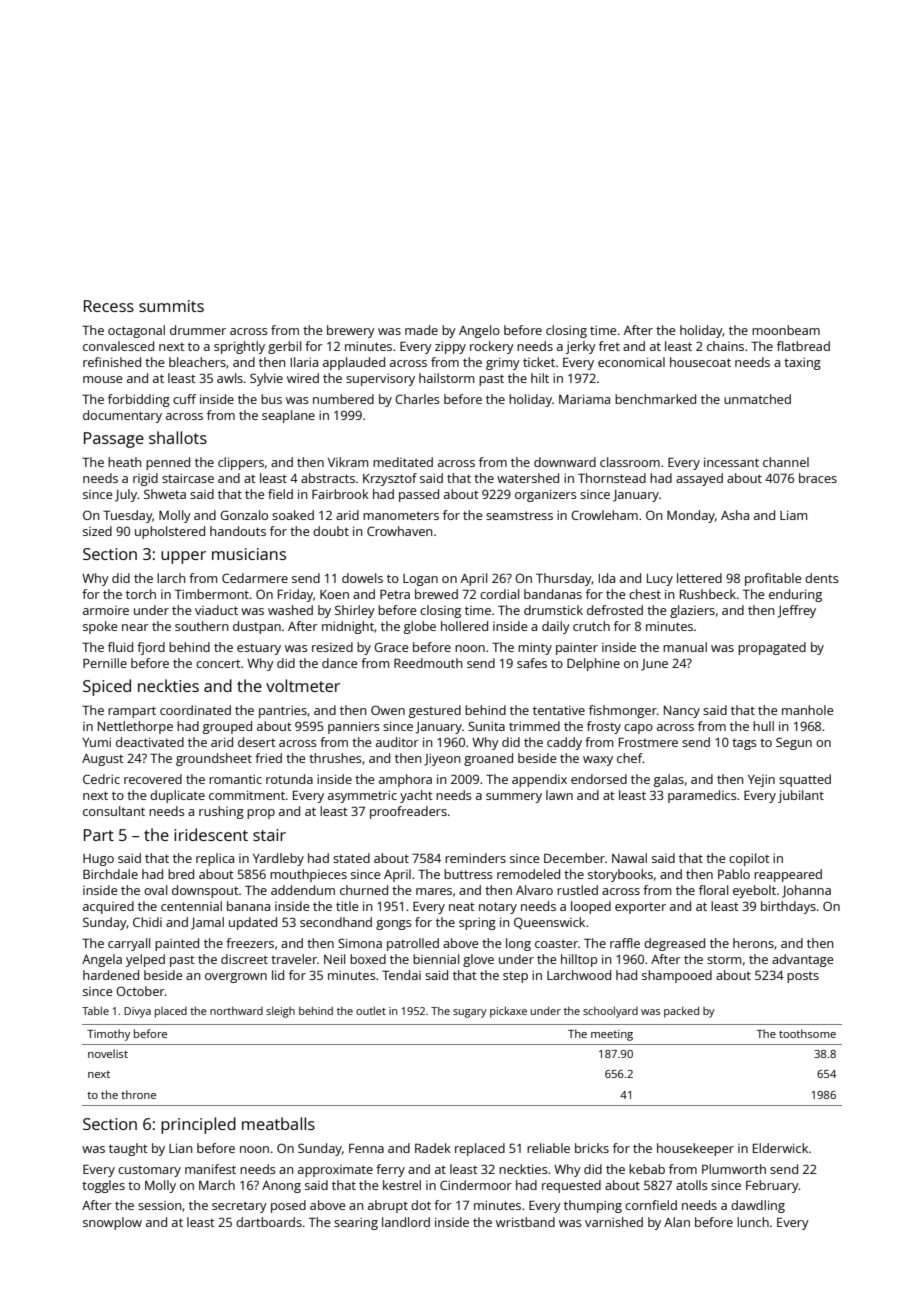 The width and height of the document is (924, 1308). I want to click on dartboards, so click(269, 1222).
